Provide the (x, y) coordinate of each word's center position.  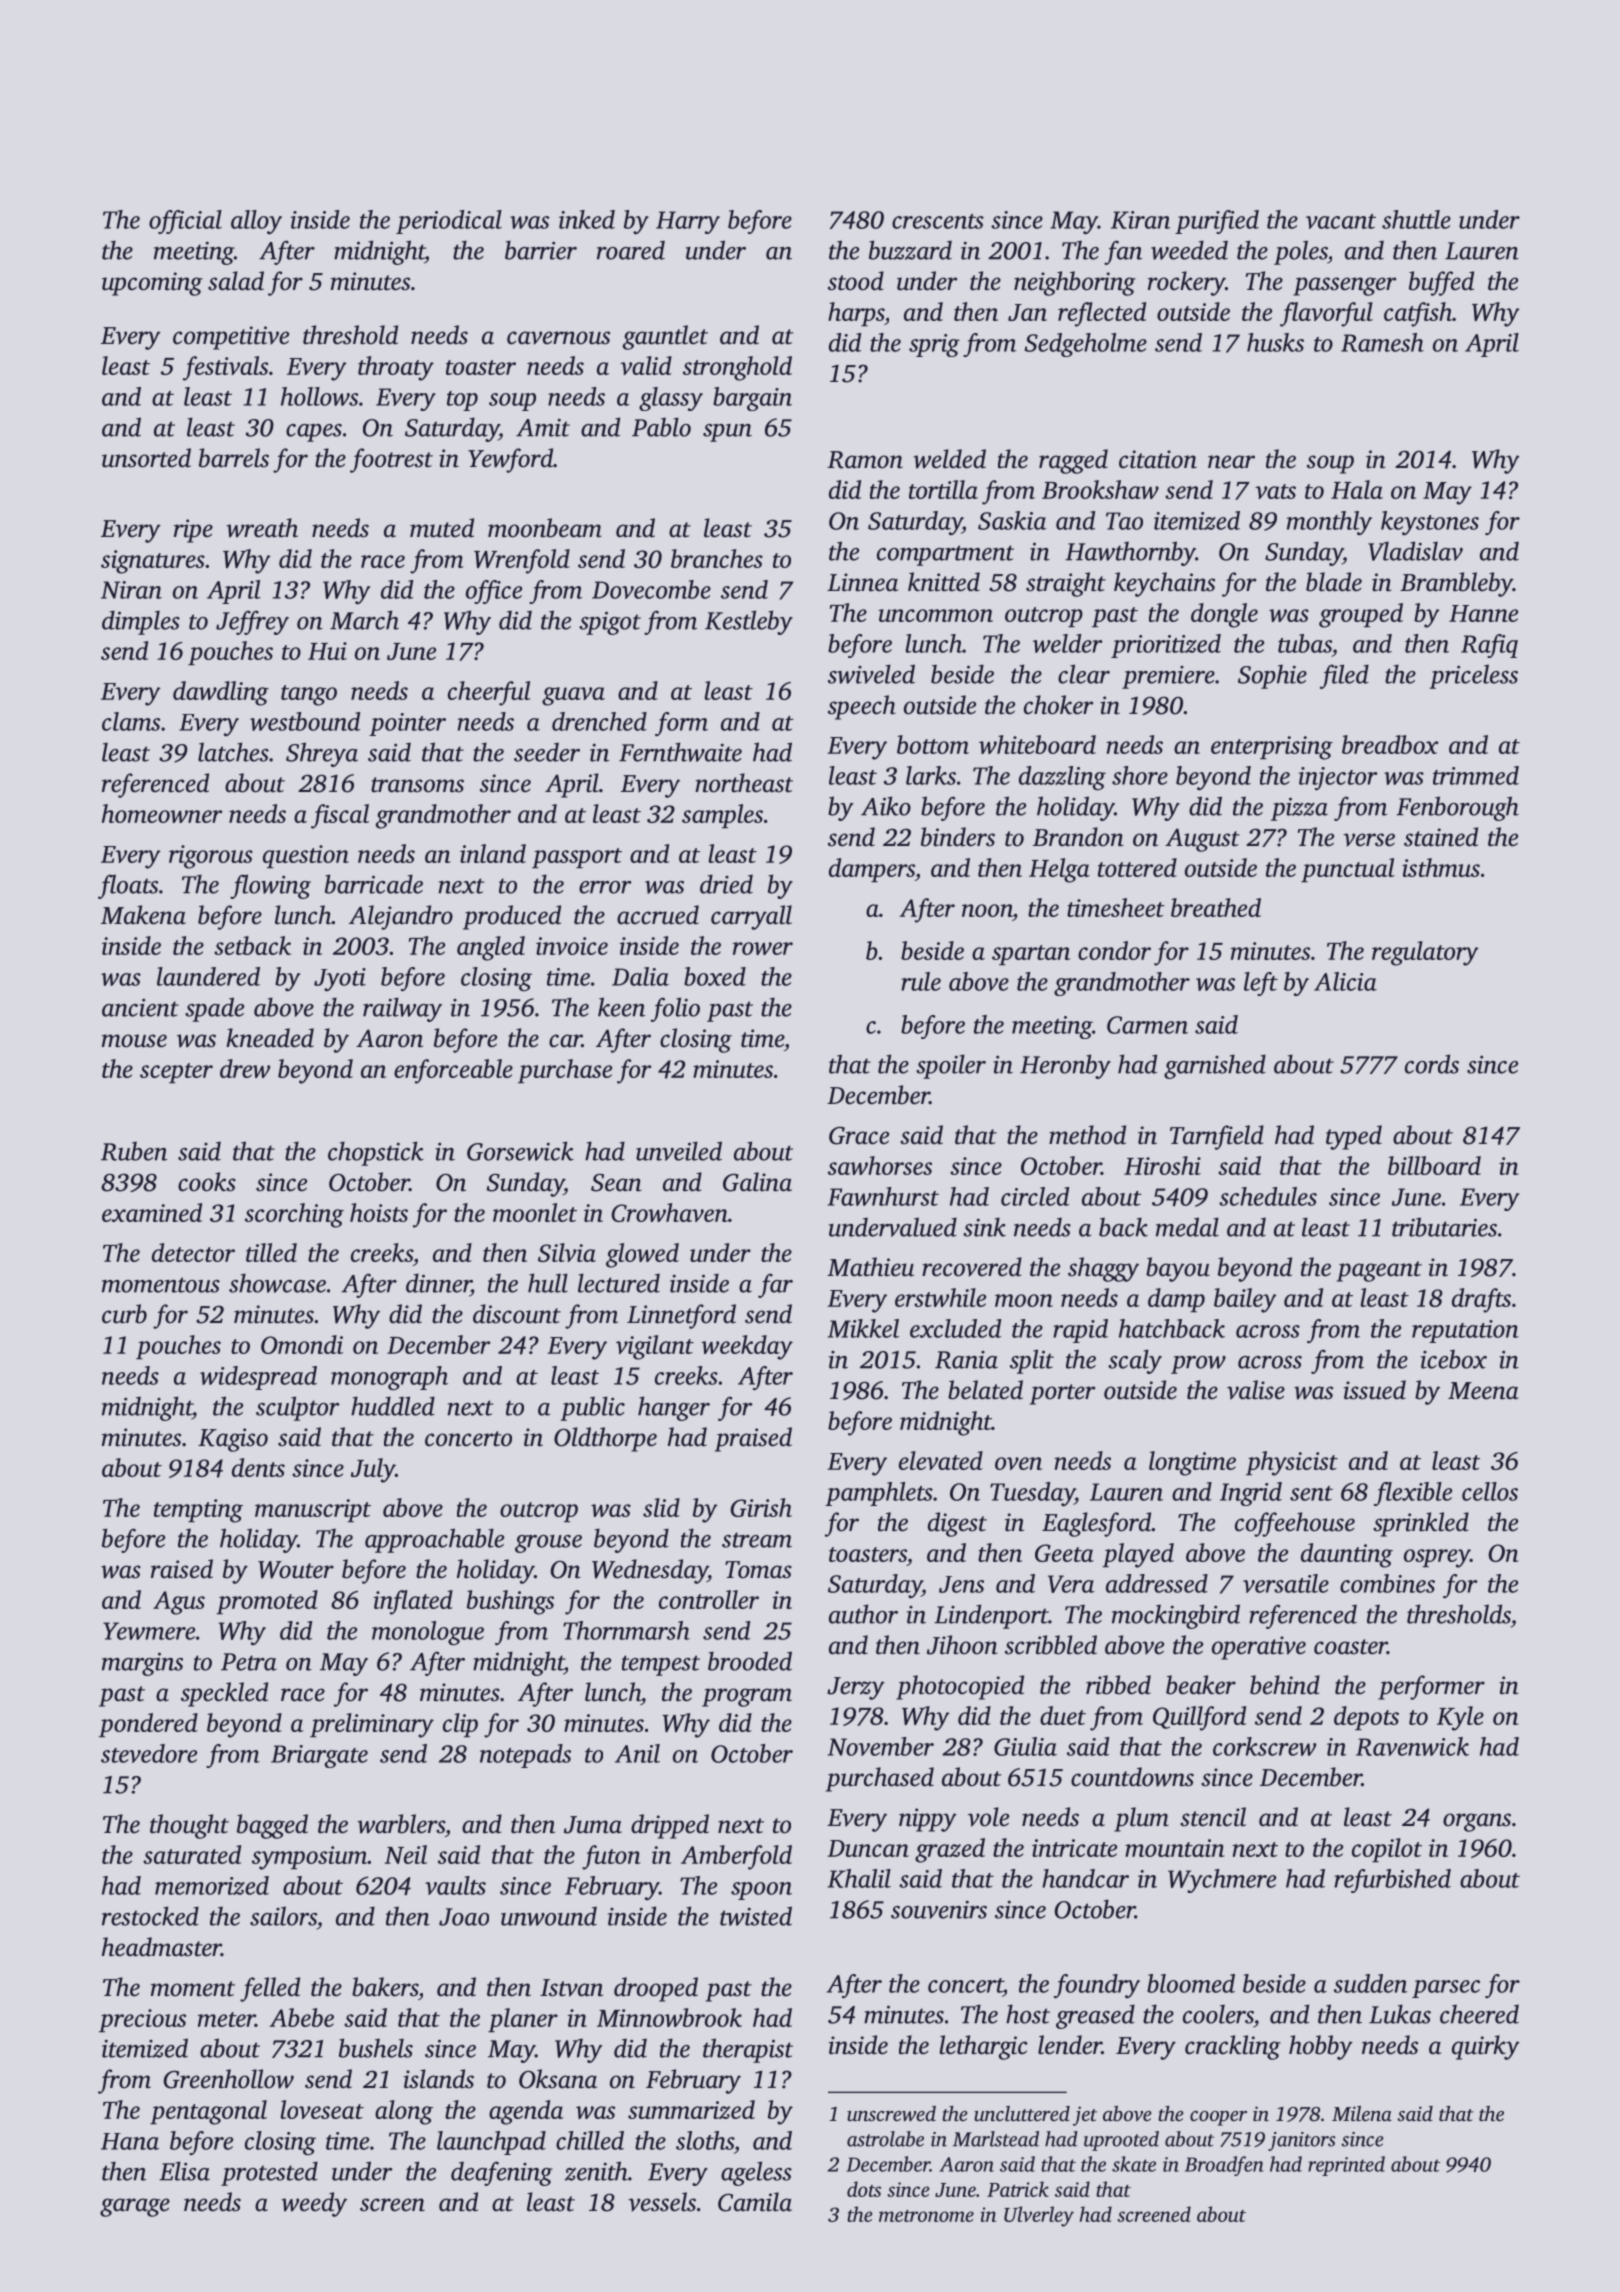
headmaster (161, 1947)
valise (1256, 1390)
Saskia (1012, 520)
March (364, 620)
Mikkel (863, 1328)
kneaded (270, 1038)
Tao (1124, 521)
